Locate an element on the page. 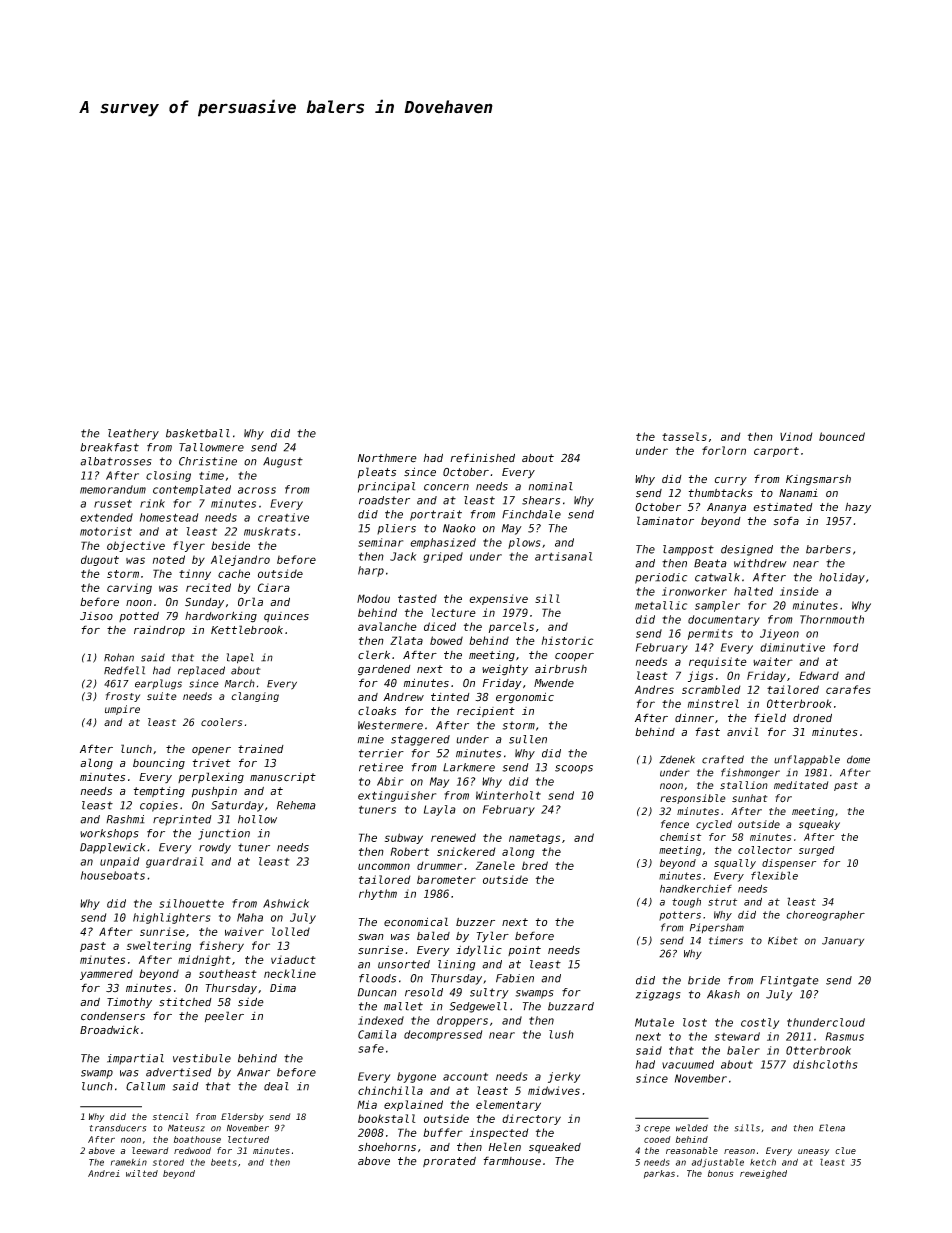  dome is located at coordinates (858, 759).
